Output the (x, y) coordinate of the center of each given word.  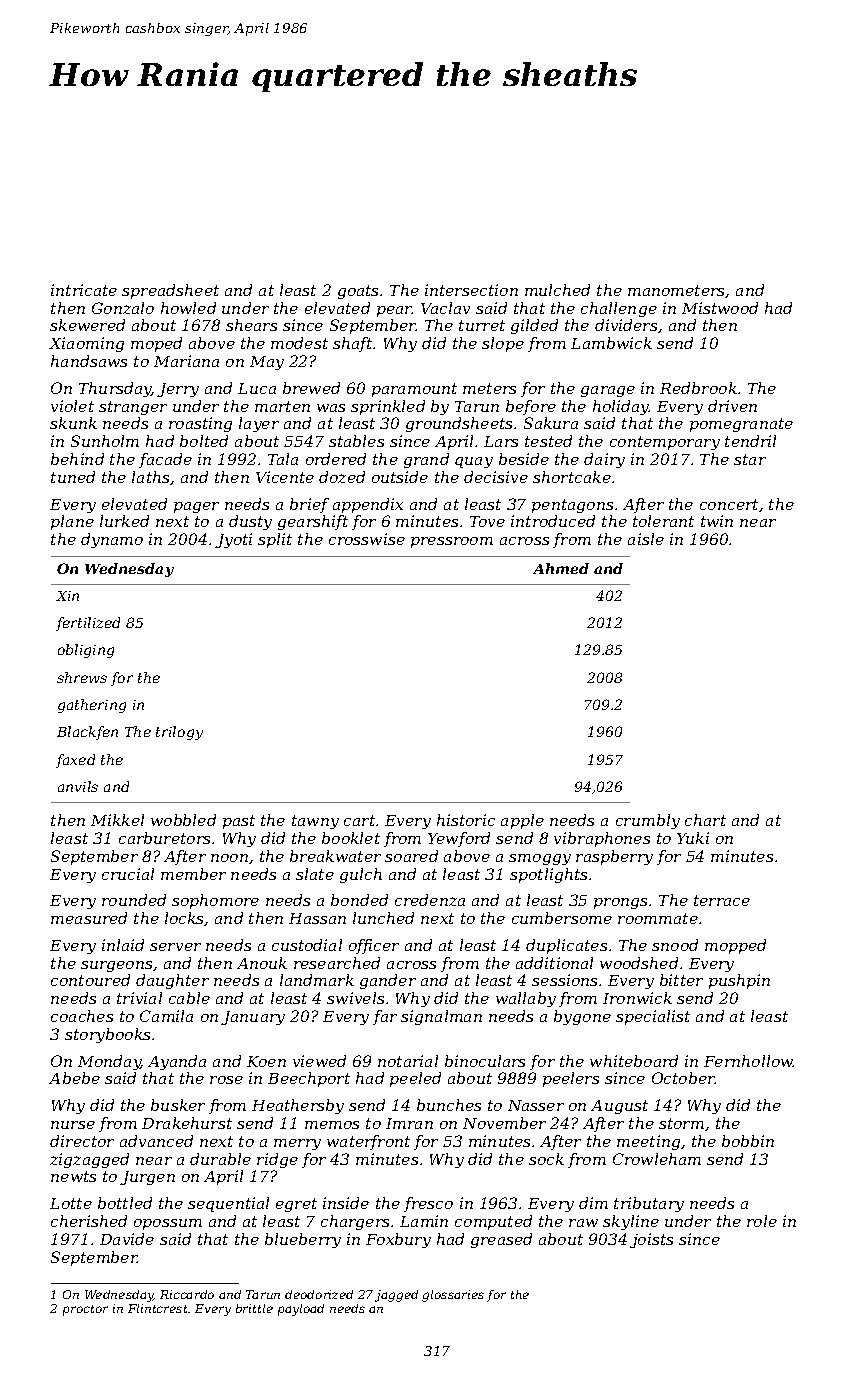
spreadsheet (170, 291)
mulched (557, 290)
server (175, 947)
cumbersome (562, 918)
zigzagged (89, 1160)
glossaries (453, 1296)
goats (358, 292)
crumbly (648, 821)
